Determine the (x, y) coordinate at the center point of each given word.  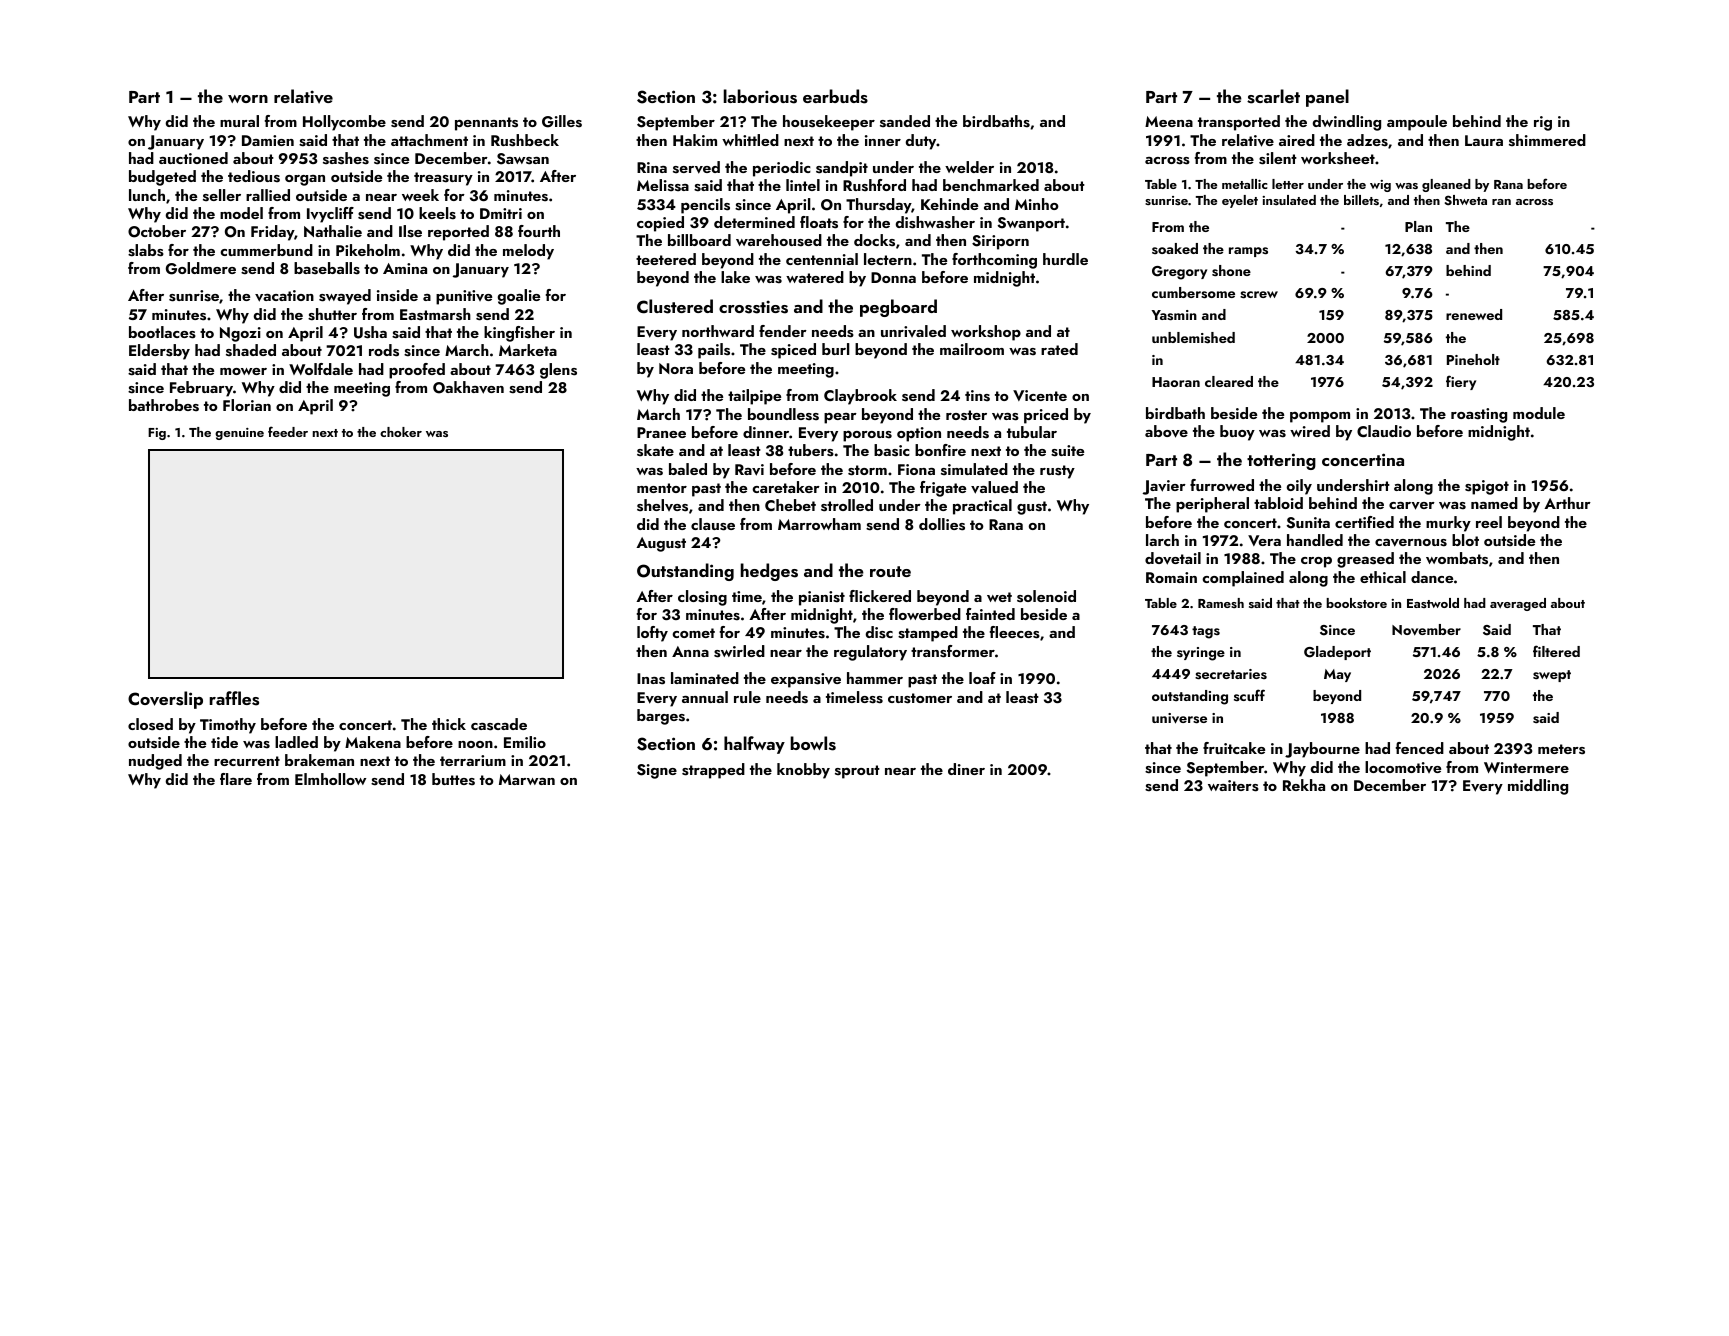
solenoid (1046, 596)
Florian (247, 405)
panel (1327, 98)
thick (449, 724)
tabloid (1278, 503)
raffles (234, 698)
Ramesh (1221, 603)
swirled (739, 651)
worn (248, 99)
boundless (783, 414)
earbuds (835, 96)
